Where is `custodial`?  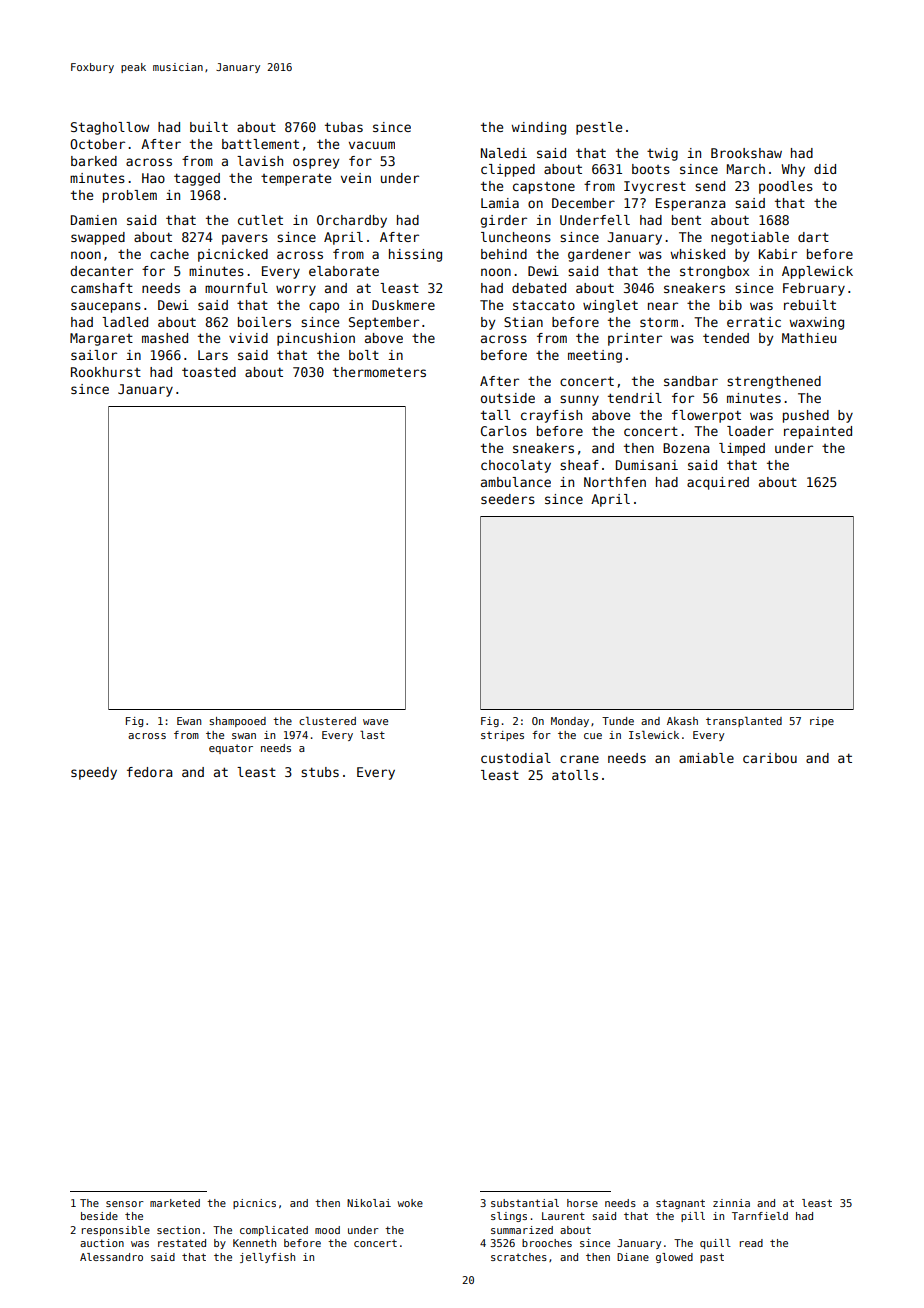 custodial is located at coordinates (516, 758).
